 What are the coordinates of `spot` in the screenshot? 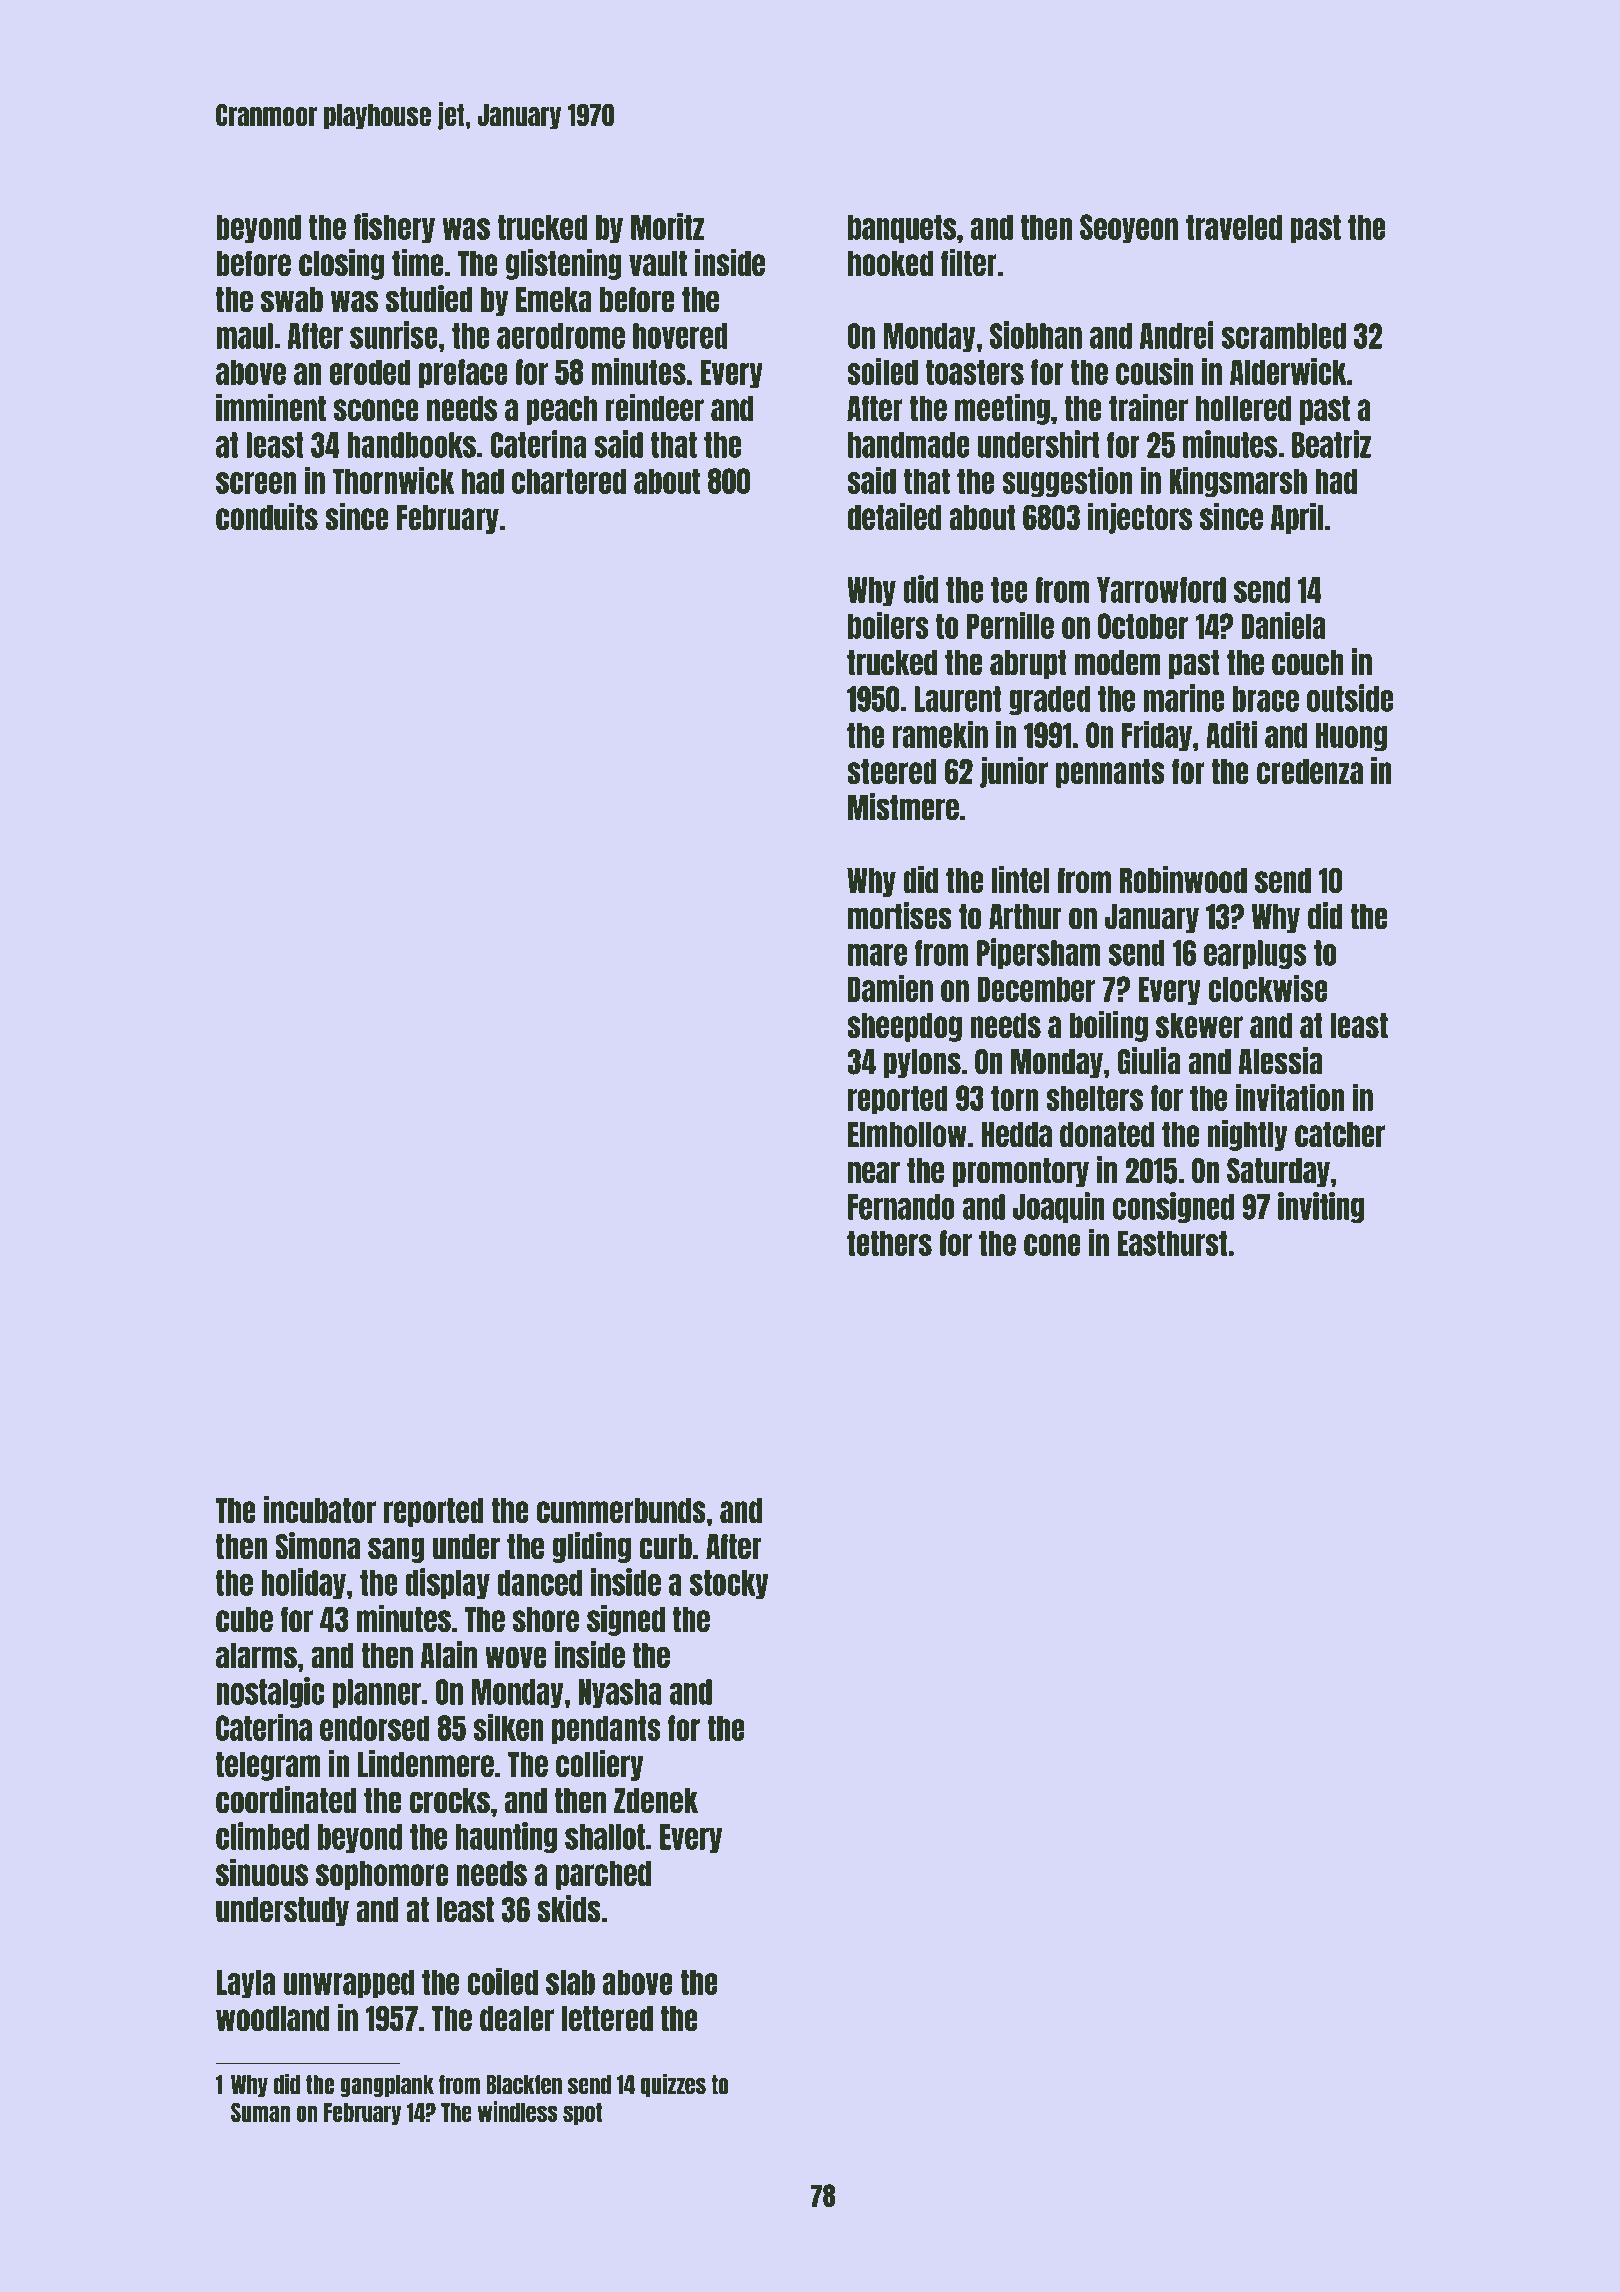 It's located at (582, 2114).
